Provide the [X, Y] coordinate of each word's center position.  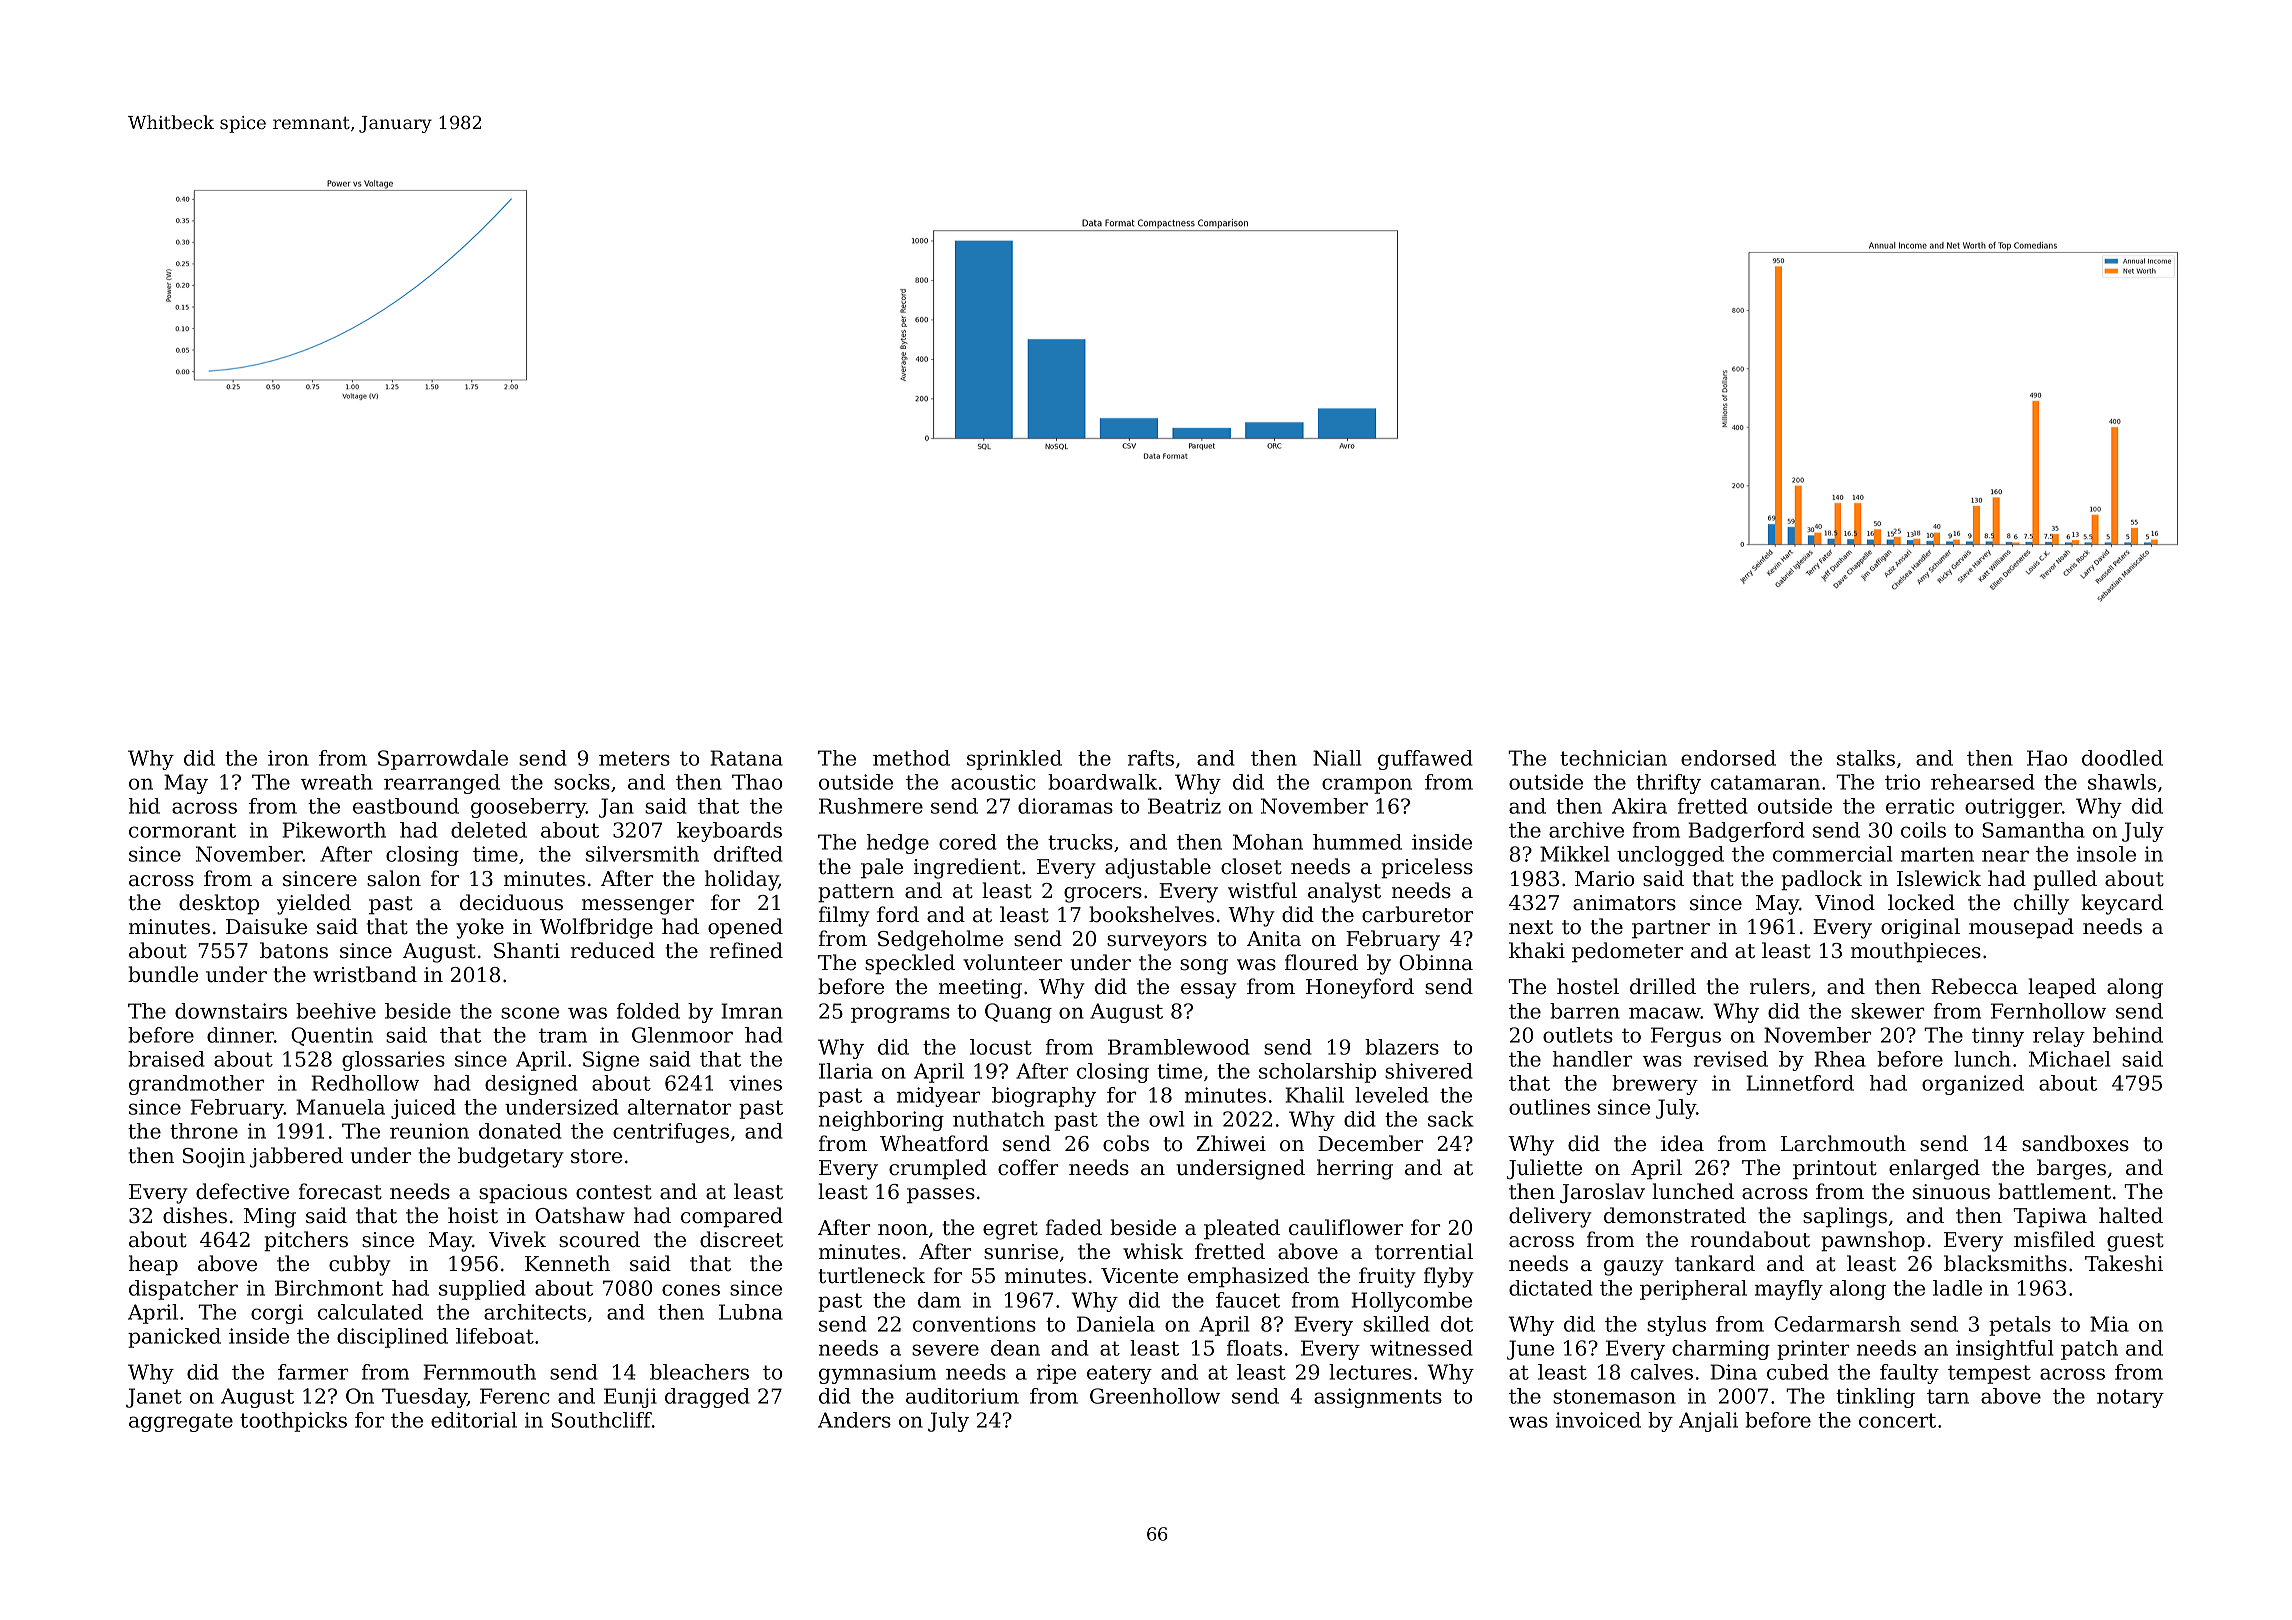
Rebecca [1974, 986]
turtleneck [872, 1275]
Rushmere [871, 806]
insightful [2004, 1350]
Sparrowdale [443, 760]
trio [1902, 782]
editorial [474, 1420]
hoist [473, 1215]
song [1204, 967]
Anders [854, 1420]
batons [294, 950]
